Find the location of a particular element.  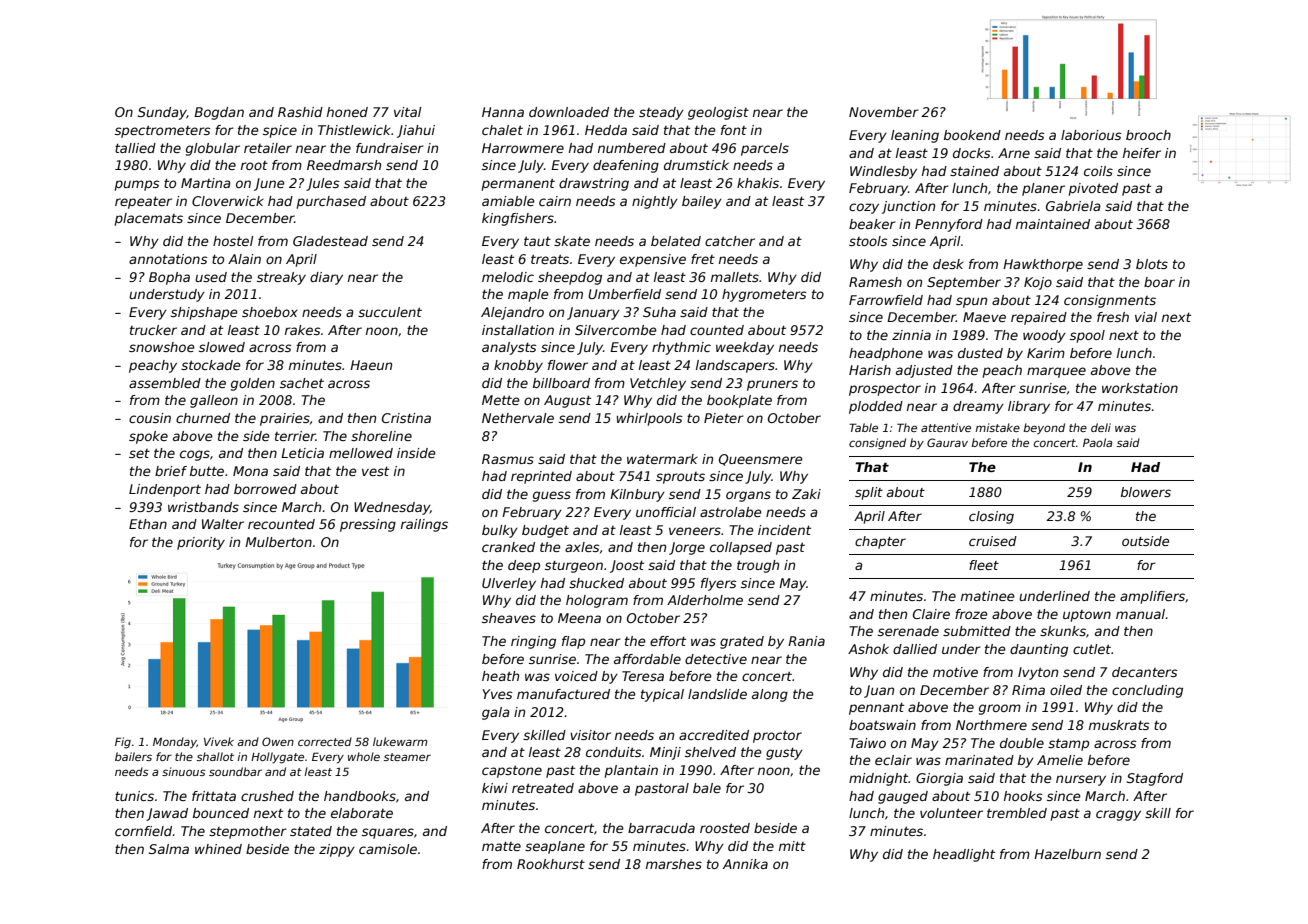

Salma is located at coordinates (169, 849).
